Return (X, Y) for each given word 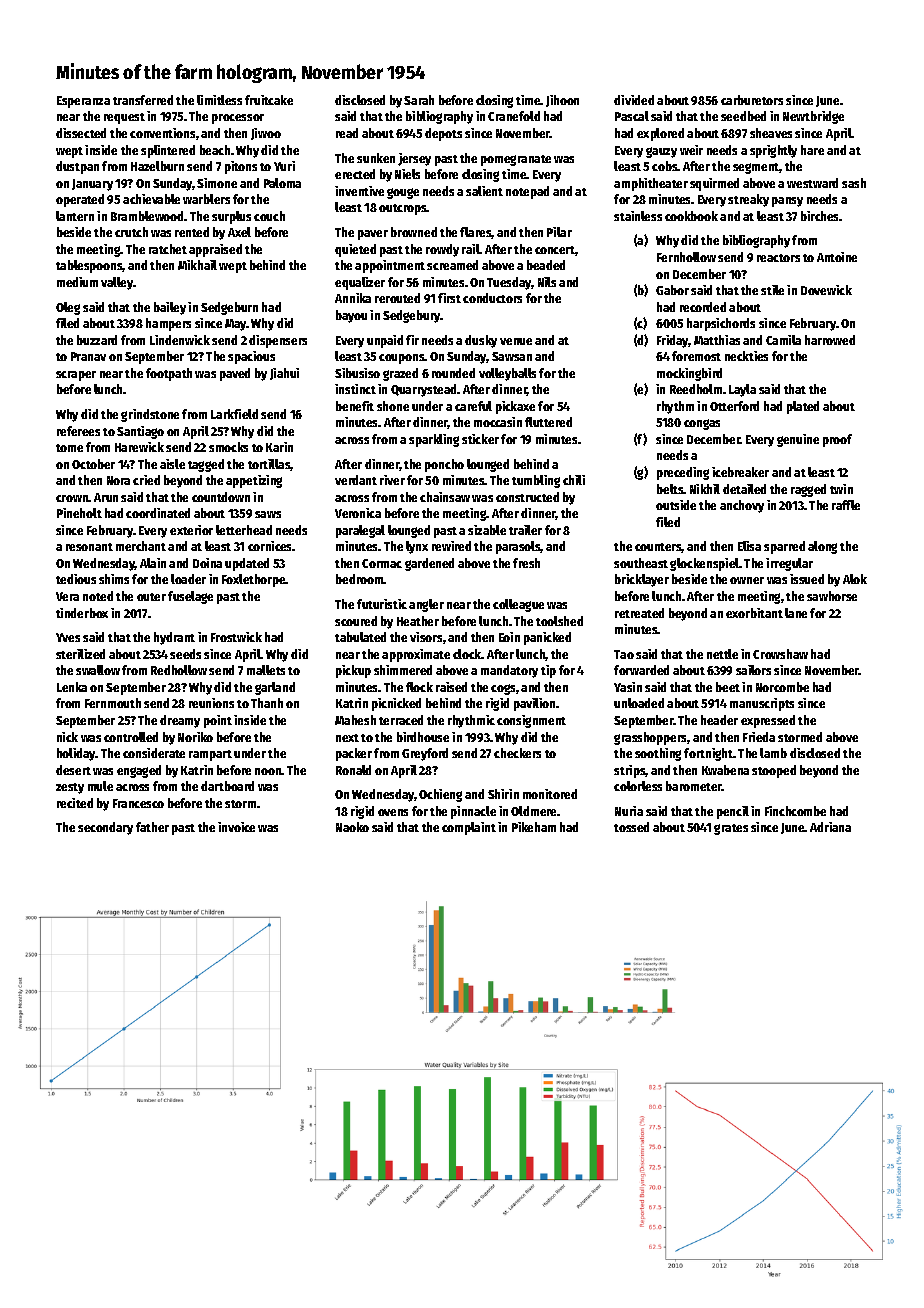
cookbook (691, 216)
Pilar (559, 232)
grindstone (150, 415)
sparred (784, 547)
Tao (624, 654)
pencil (733, 812)
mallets (266, 670)
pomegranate (516, 160)
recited (75, 803)
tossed (631, 827)
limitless (219, 100)
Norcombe (782, 687)
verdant (356, 480)
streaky (748, 200)
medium (77, 282)
